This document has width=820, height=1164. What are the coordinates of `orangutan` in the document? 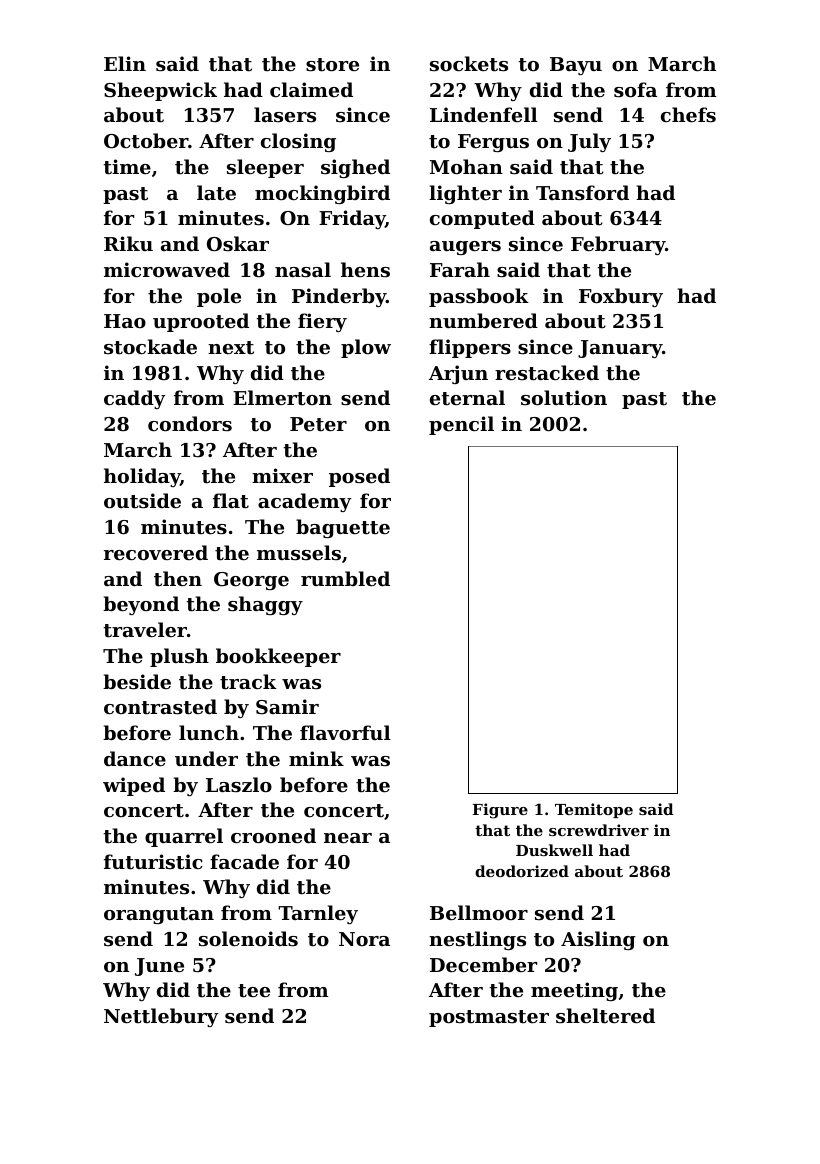 It's located at (159, 915).
